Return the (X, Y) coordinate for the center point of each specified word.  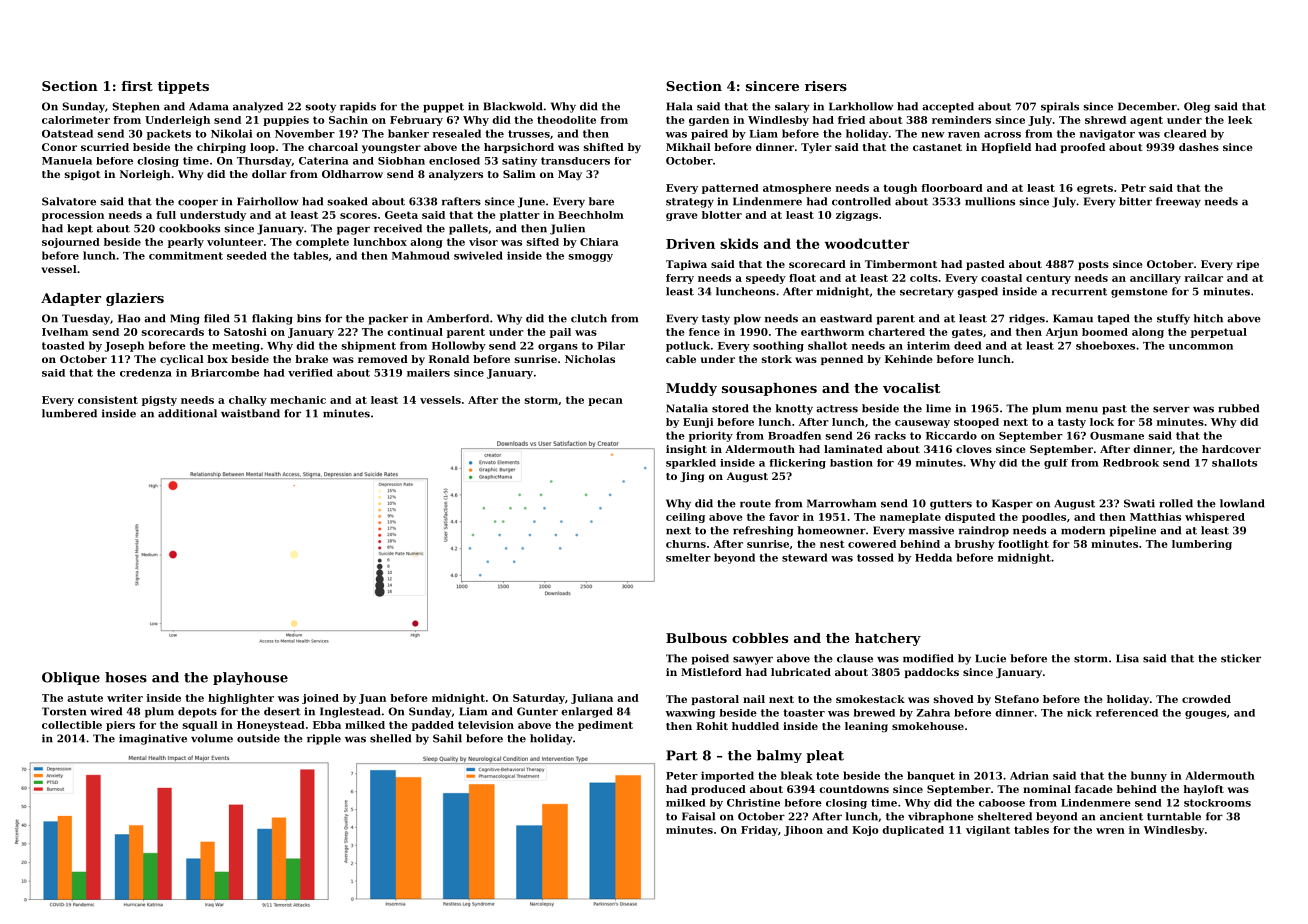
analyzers (456, 175)
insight (686, 450)
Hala (679, 106)
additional (187, 413)
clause (855, 658)
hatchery (888, 639)
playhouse (250, 678)
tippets (183, 87)
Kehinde (908, 359)
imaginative (153, 739)
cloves (974, 449)
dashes (1199, 147)
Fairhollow (268, 201)
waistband (250, 413)
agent (1146, 121)
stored (730, 408)
